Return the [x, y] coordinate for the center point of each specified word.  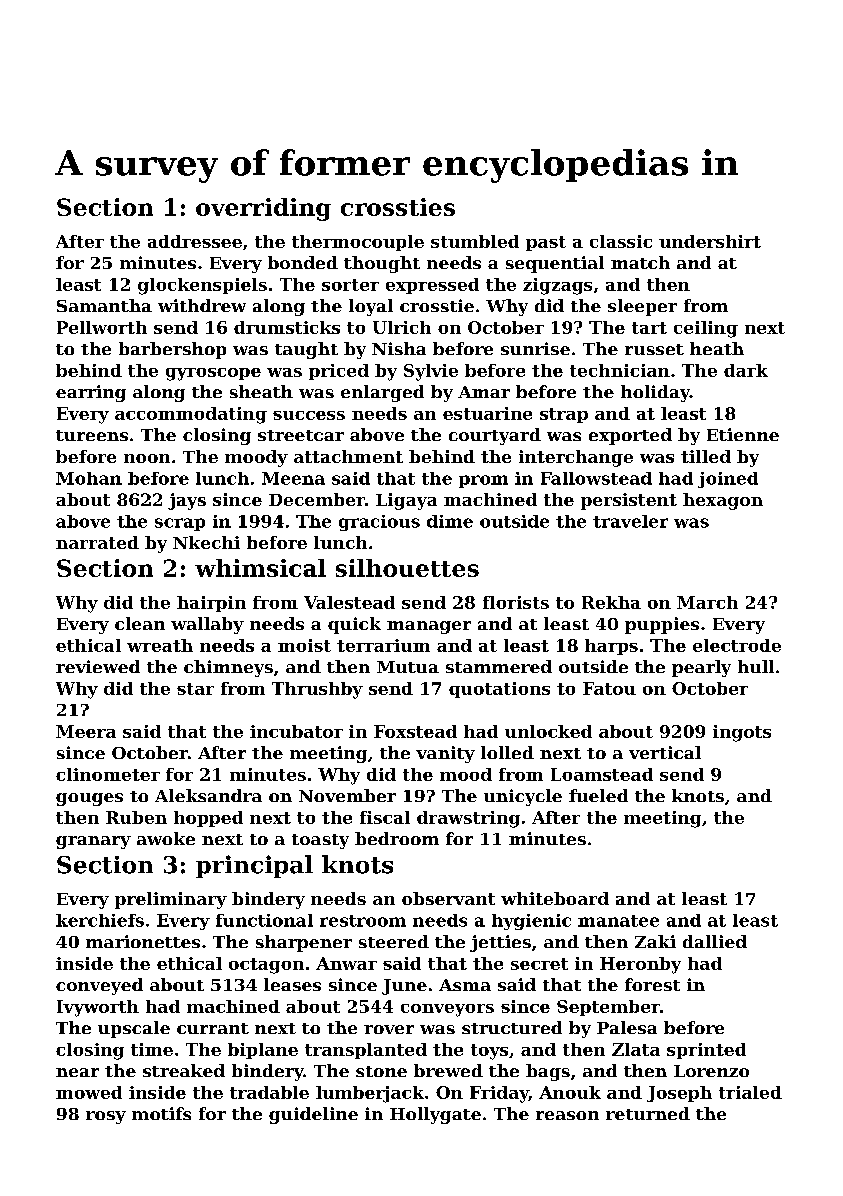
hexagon [723, 501]
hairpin [211, 604]
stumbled [475, 241]
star [195, 689]
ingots [742, 733]
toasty [320, 841]
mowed [89, 1092]
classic [621, 241]
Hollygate [435, 1115]
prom [483, 481]
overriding [263, 209]
